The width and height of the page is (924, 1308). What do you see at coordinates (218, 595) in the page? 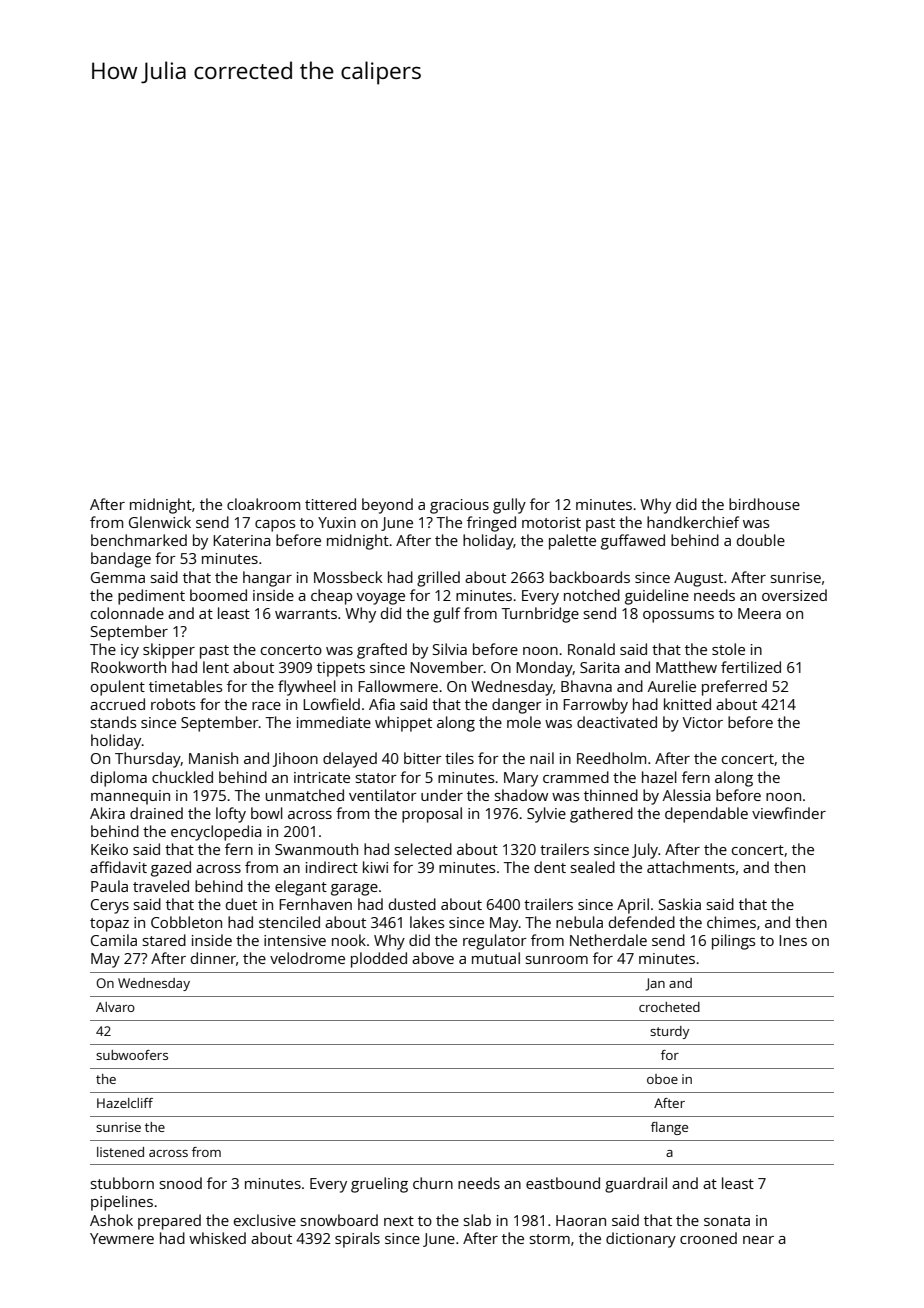
I see `boomed` at bounding box center [218, 595].
